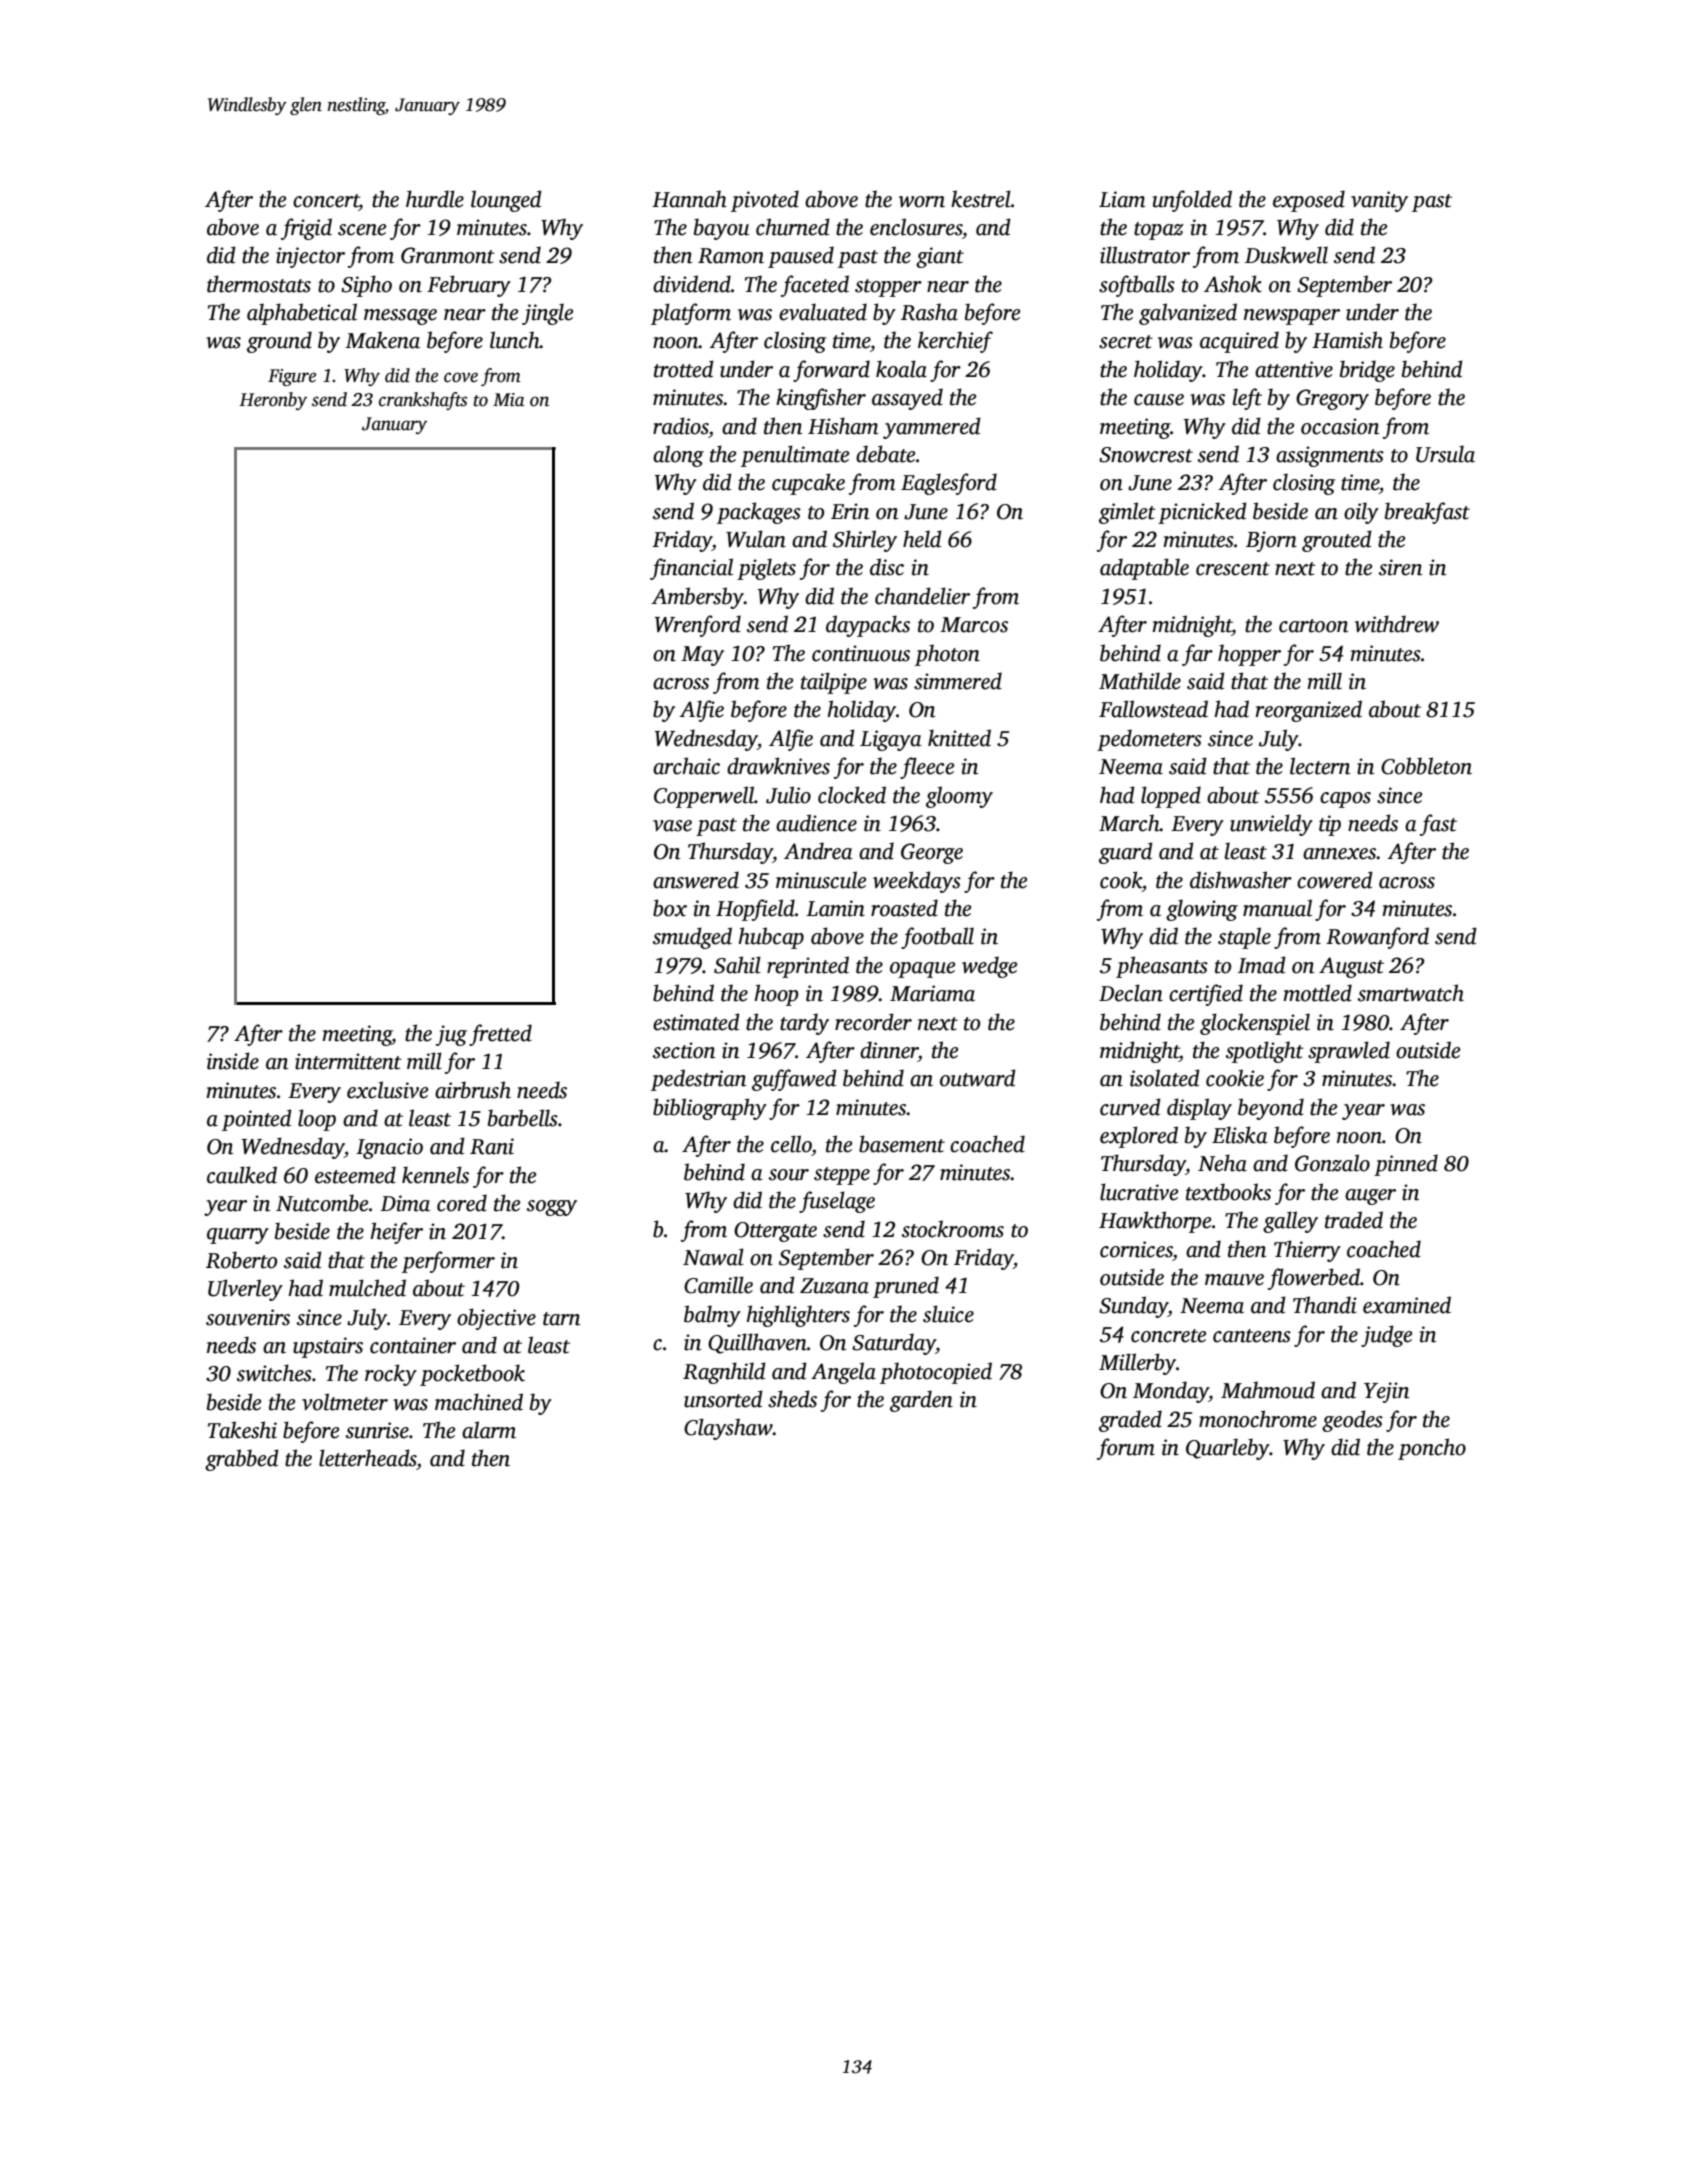  Describe the element at coordinates (835, 908) in the image. I see `Lamin` at that location.
